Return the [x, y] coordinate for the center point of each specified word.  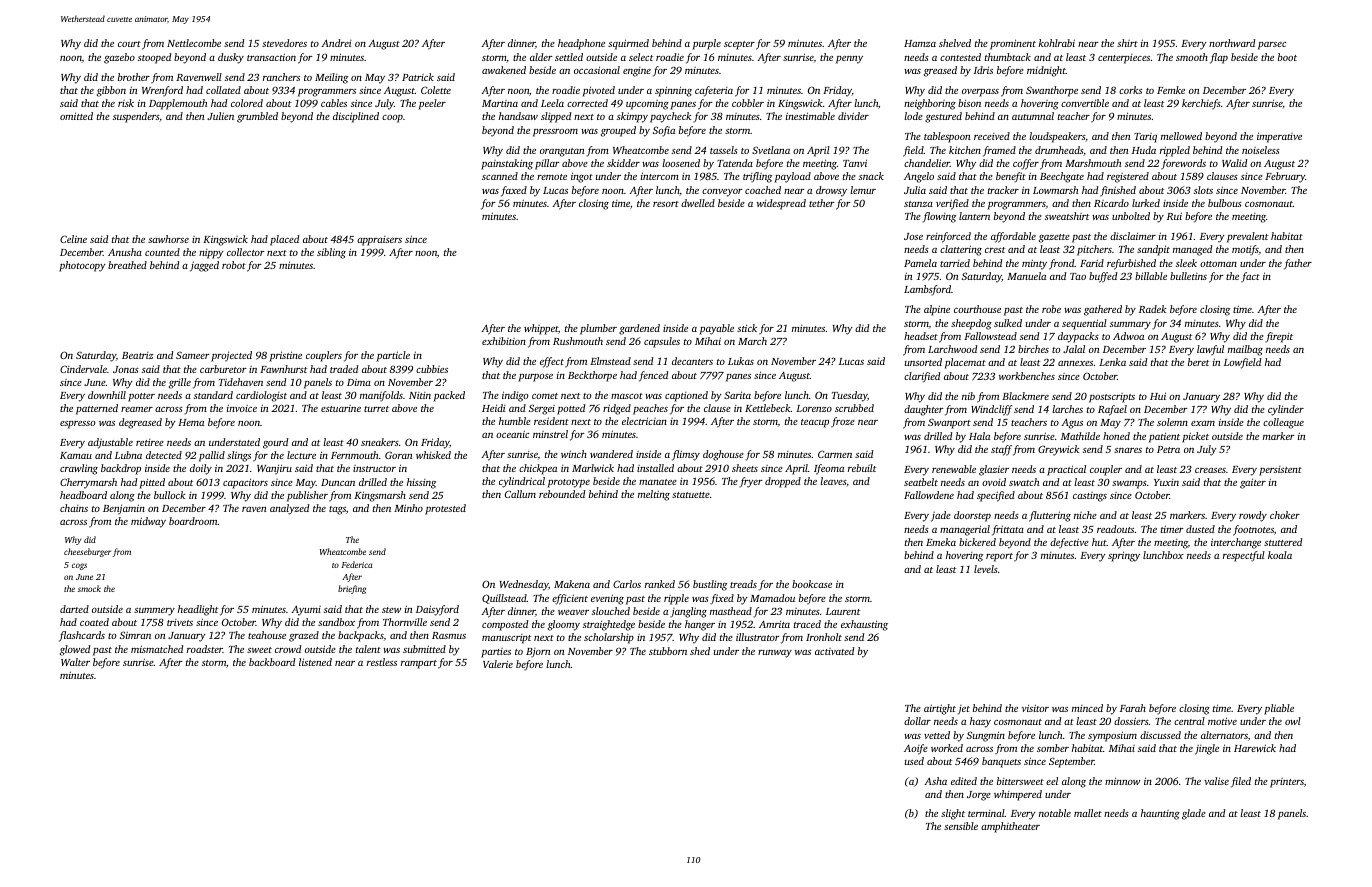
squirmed [628, 44]
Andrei [336, 43]
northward [1232, 43]
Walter [75, 662]
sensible [961, 826]
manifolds [381, 396]
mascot [627, 396]
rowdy [1253, 516]
